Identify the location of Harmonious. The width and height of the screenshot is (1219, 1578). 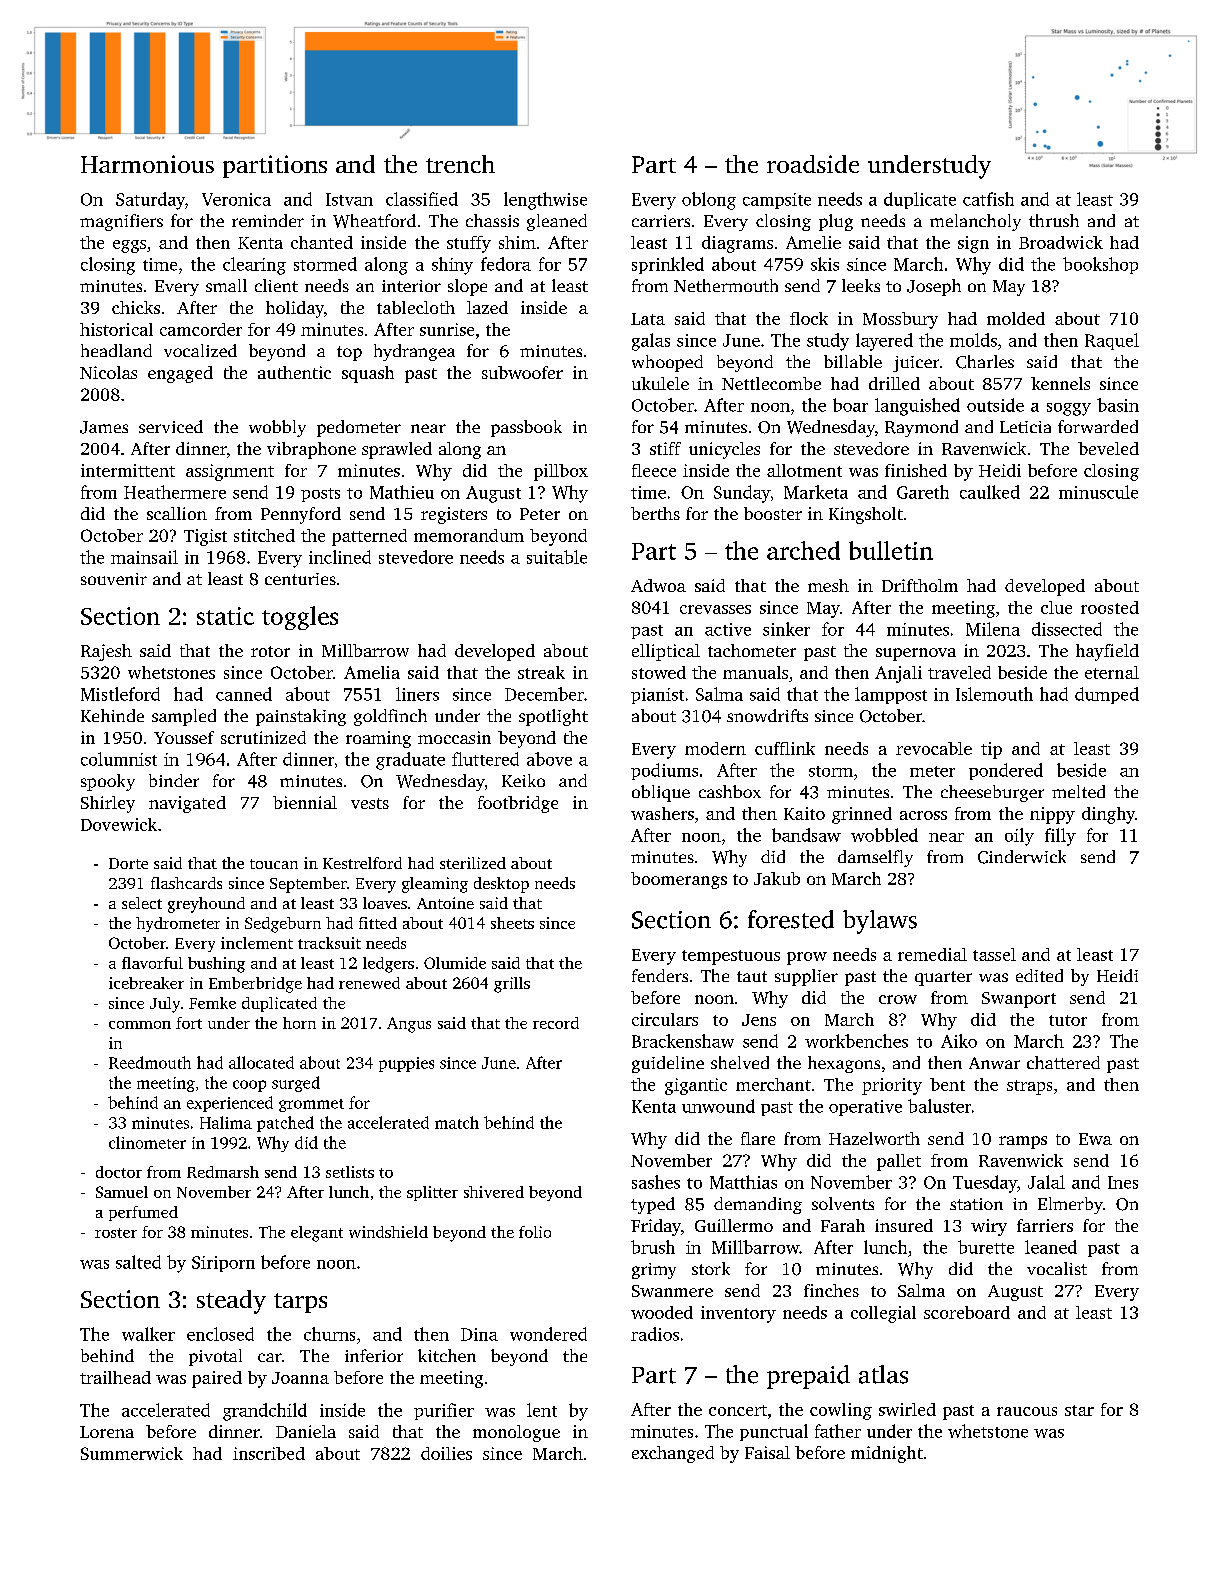
(147, 164).
